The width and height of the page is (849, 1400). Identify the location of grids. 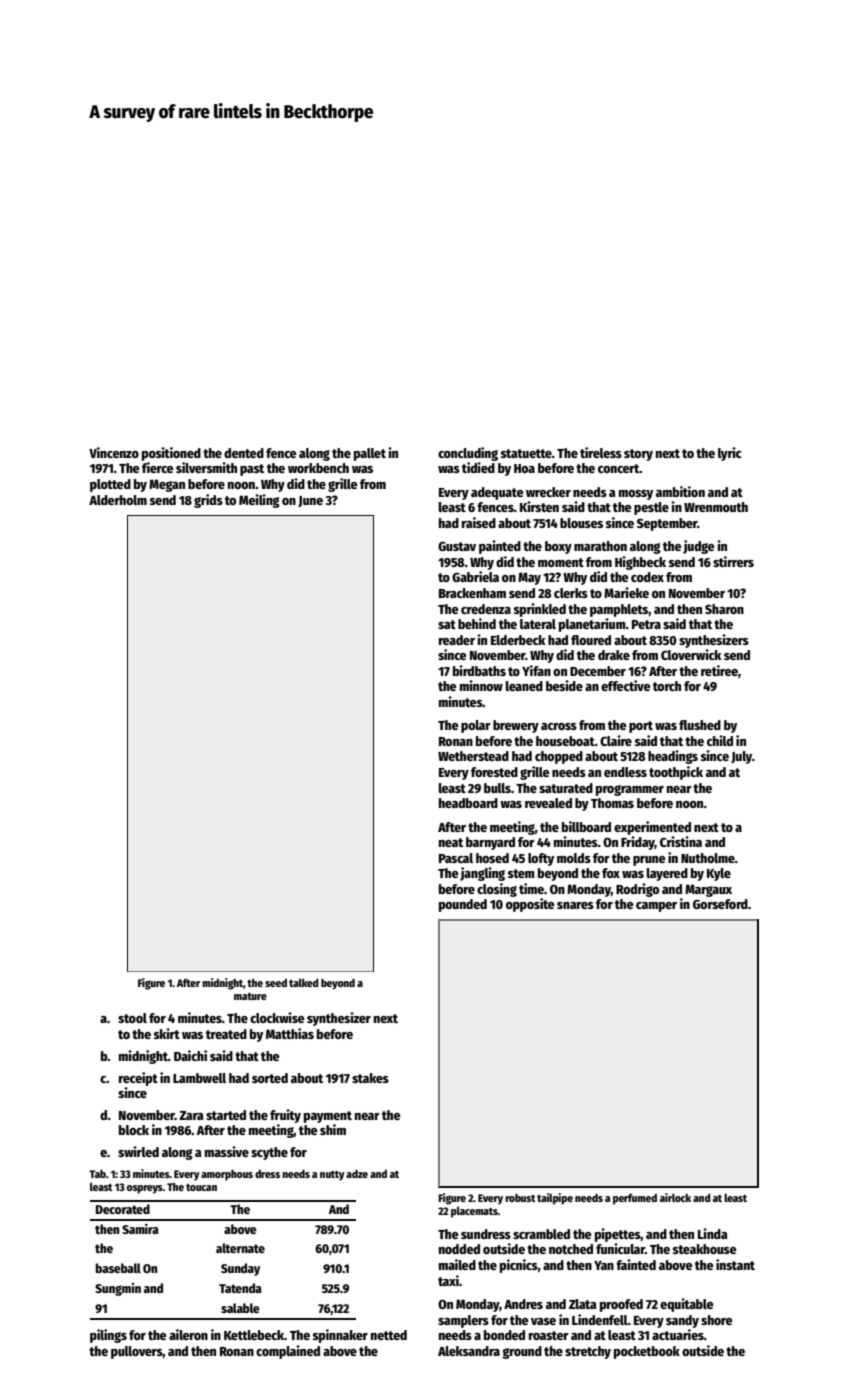
(208, 501).
